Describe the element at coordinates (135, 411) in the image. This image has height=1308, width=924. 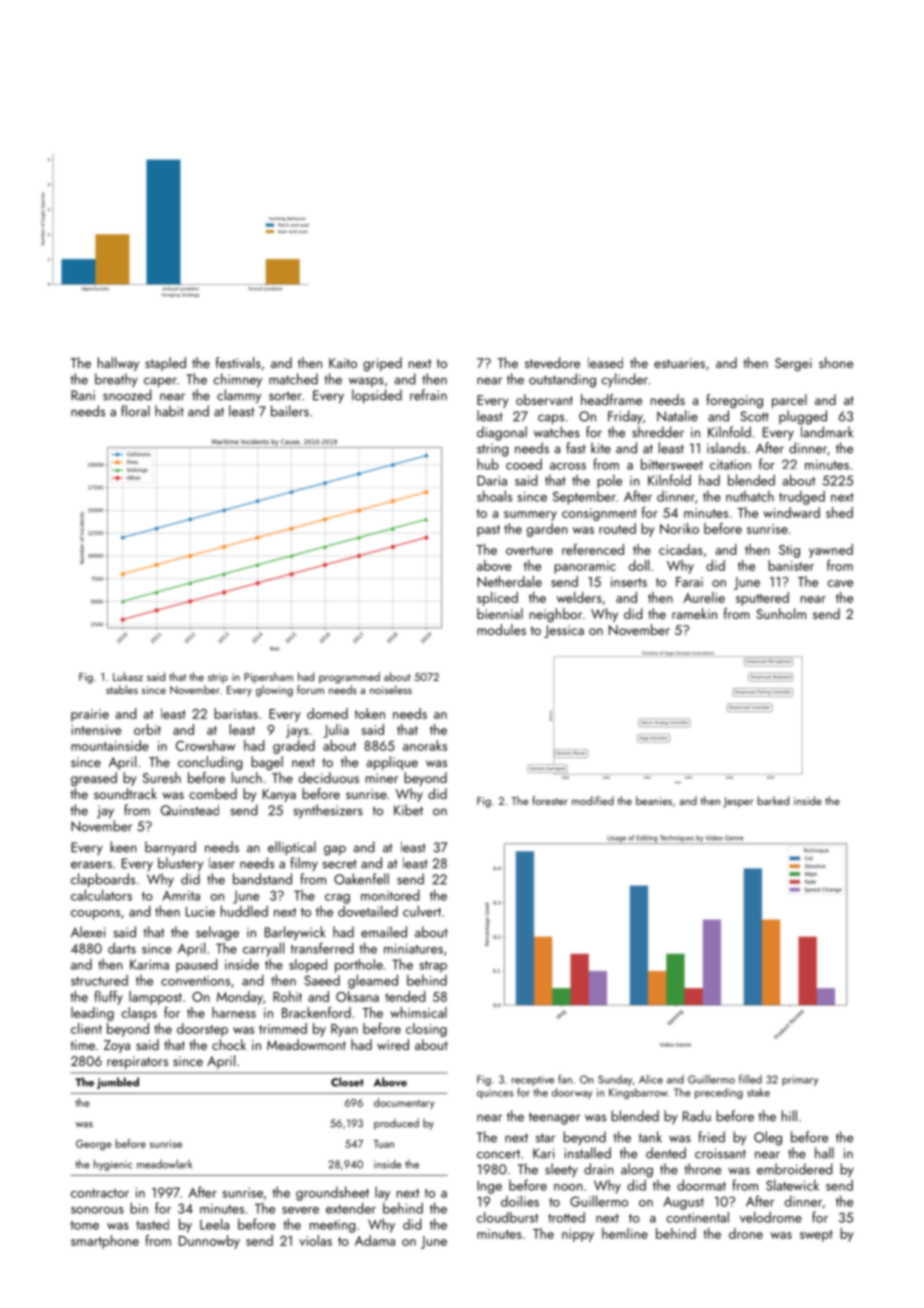
I see `floral` at that location.
